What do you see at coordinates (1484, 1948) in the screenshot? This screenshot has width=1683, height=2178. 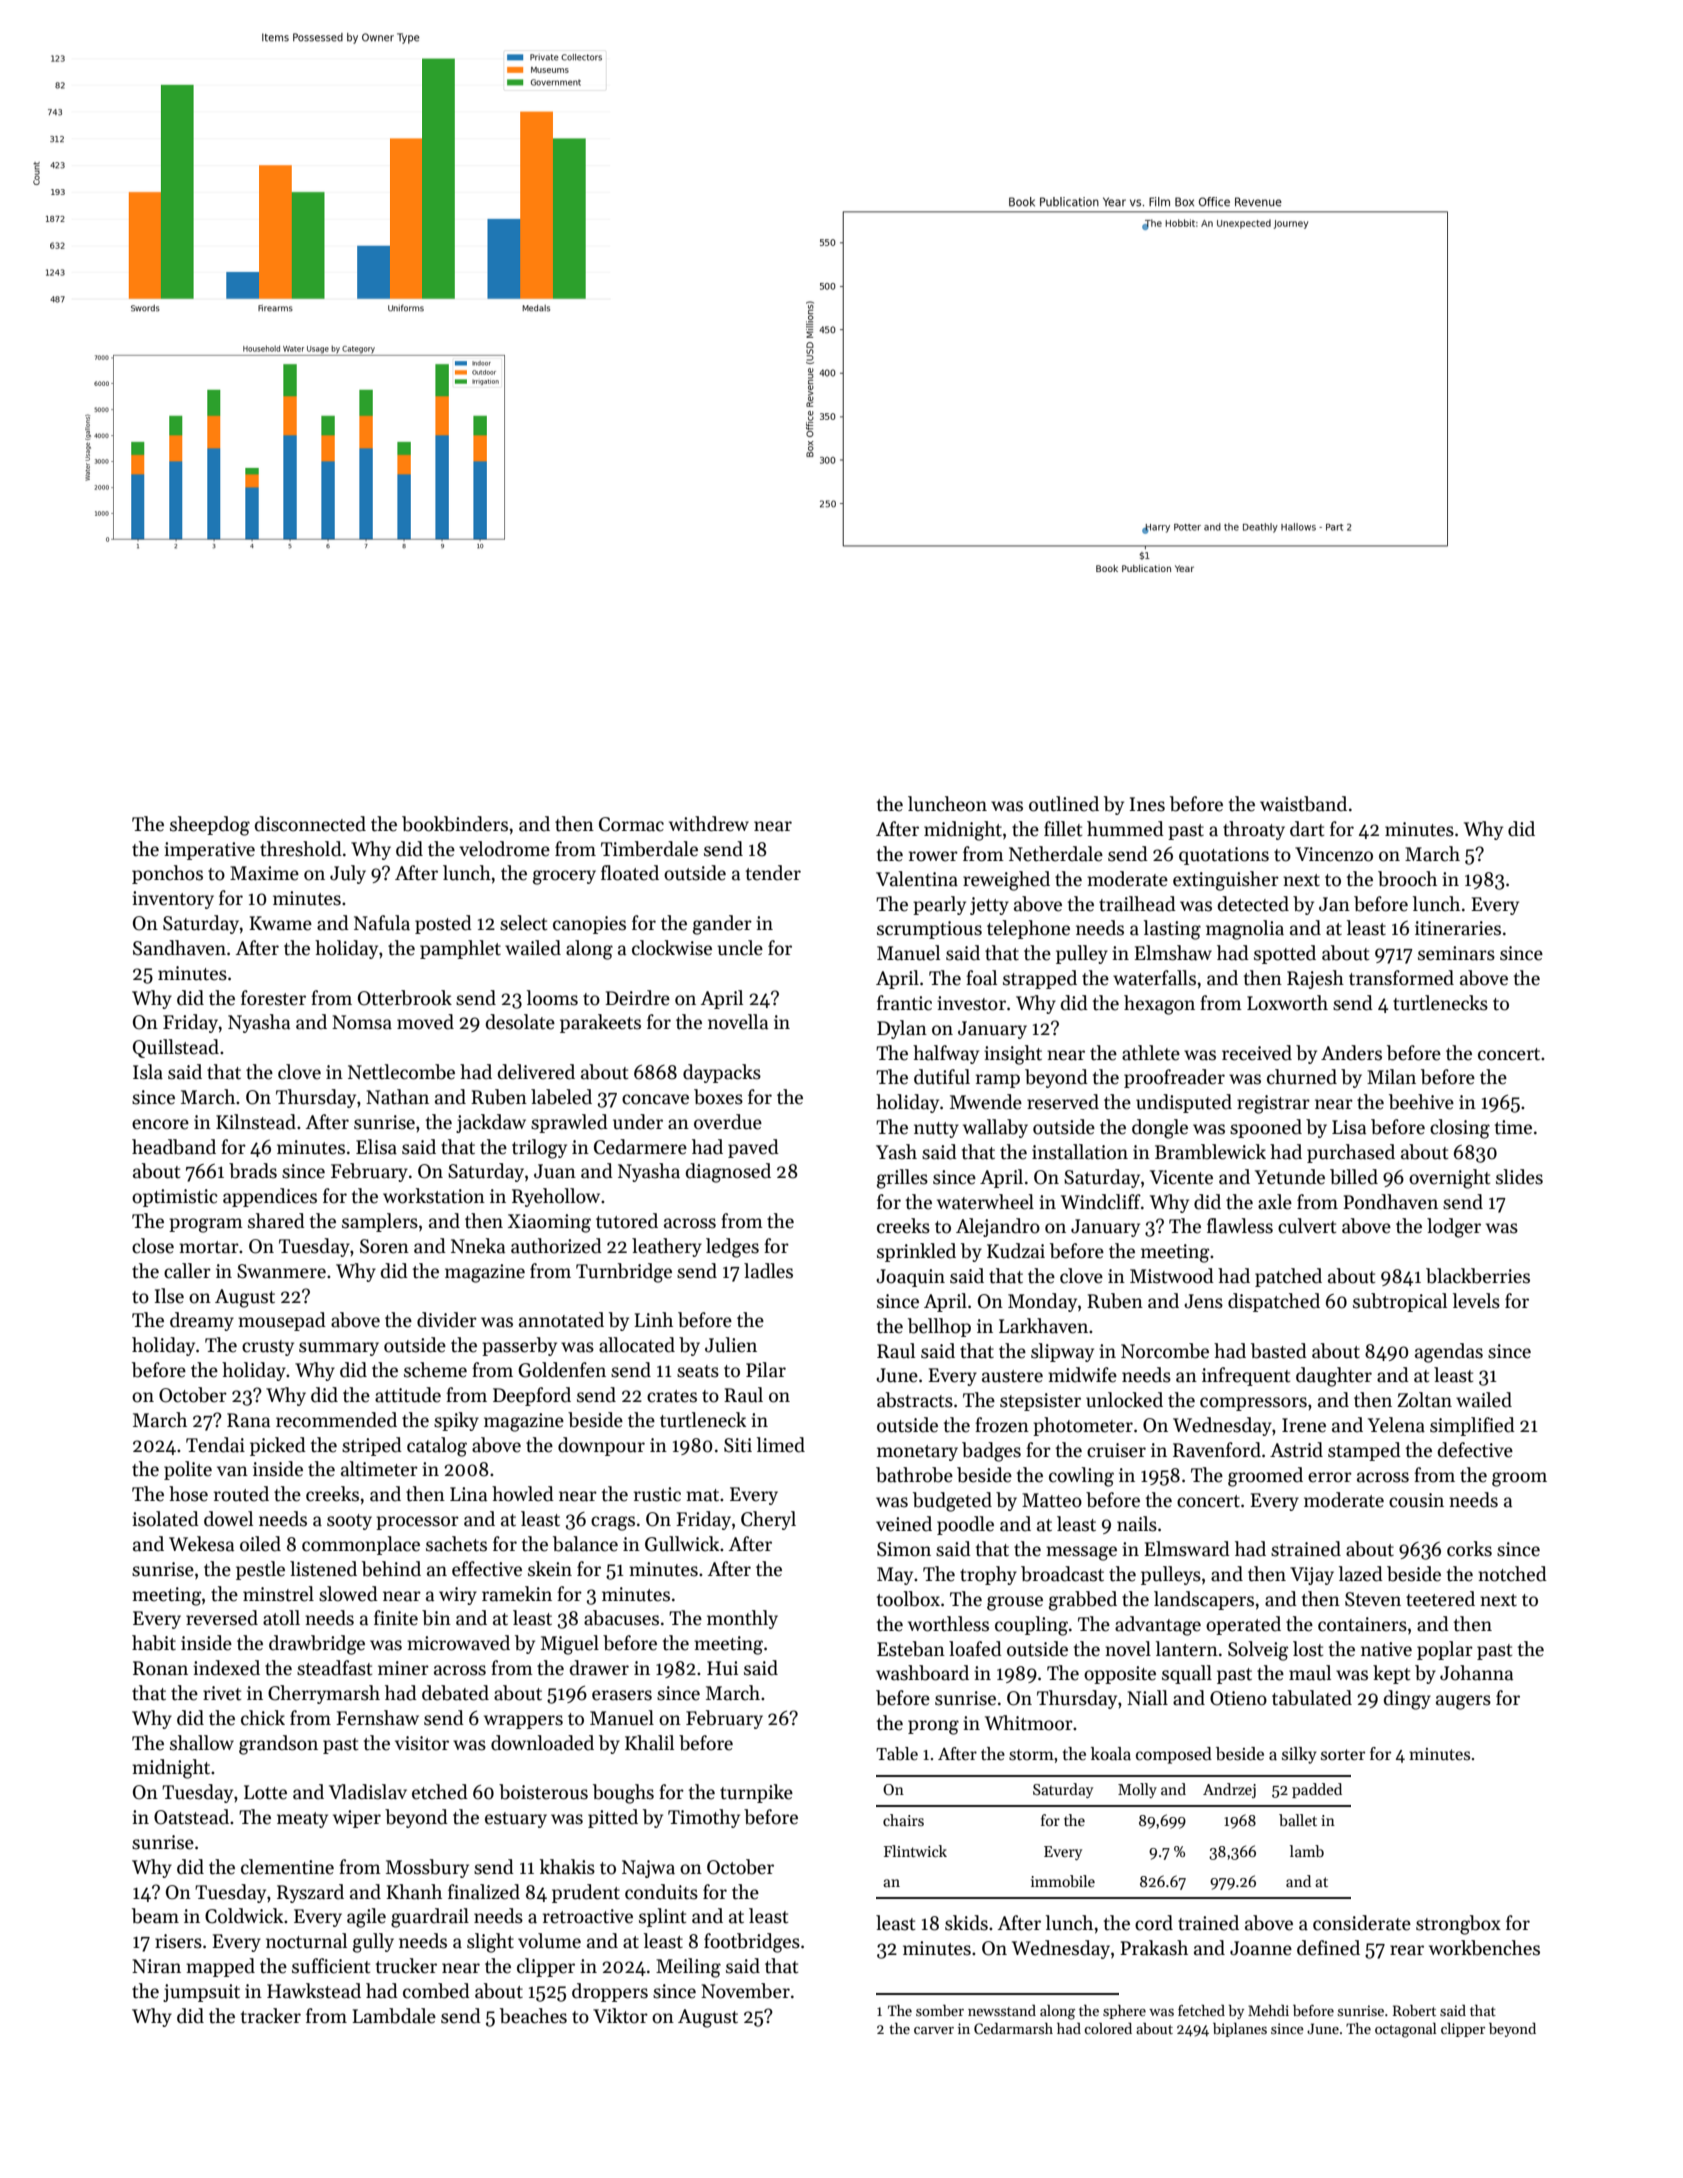 I see `workbenches` at bounding box center [1484, 1948].
